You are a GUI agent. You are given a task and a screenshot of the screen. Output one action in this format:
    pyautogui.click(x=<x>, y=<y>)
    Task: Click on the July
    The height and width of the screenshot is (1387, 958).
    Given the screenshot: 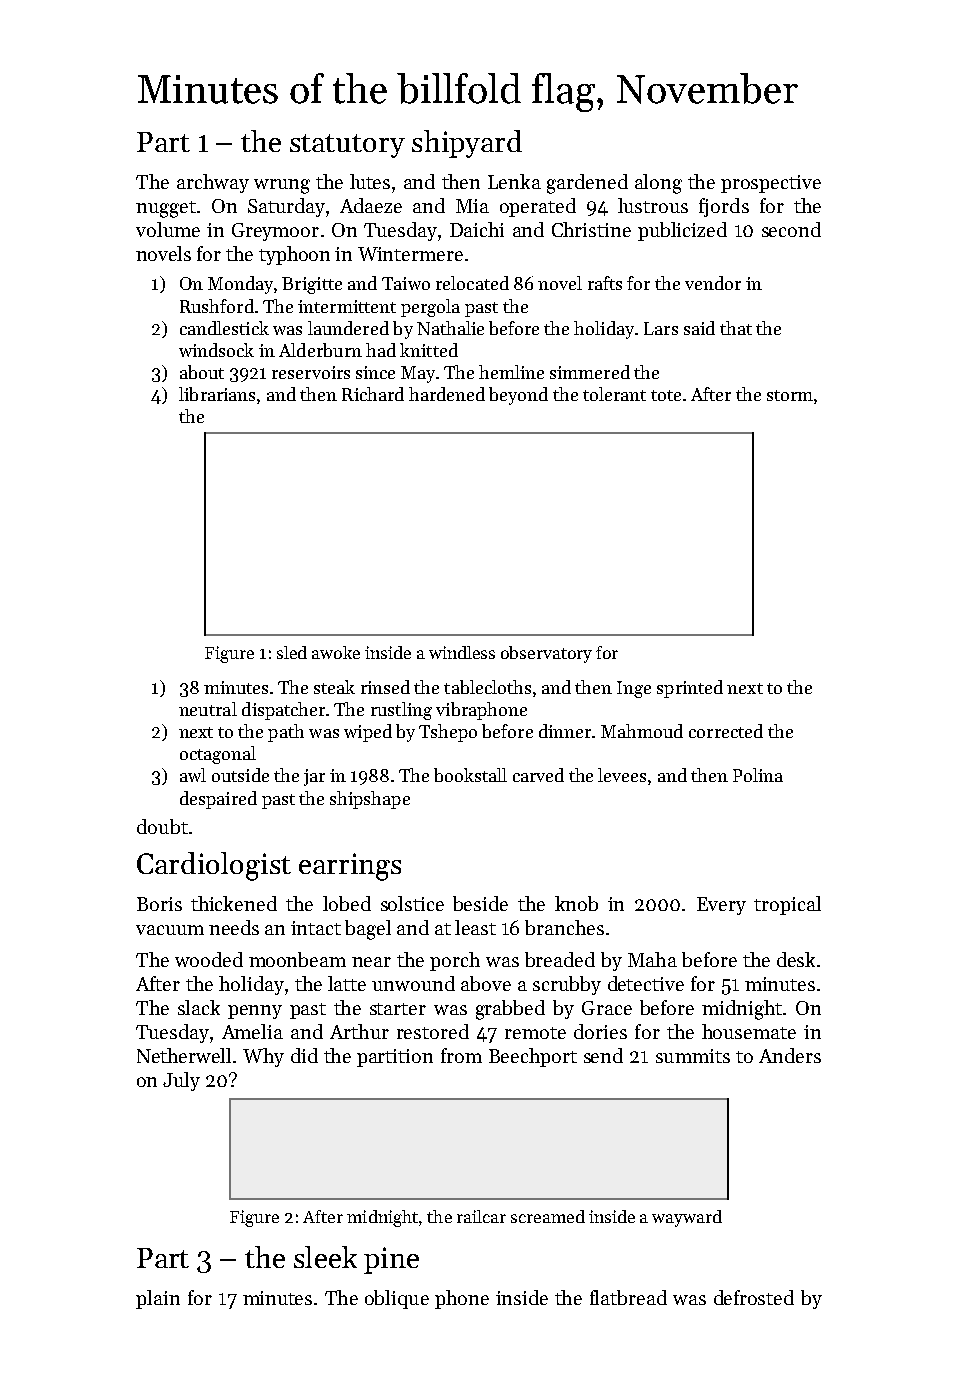 What is the action you would take?
    pyautogui.click(x=181, y=1081)
